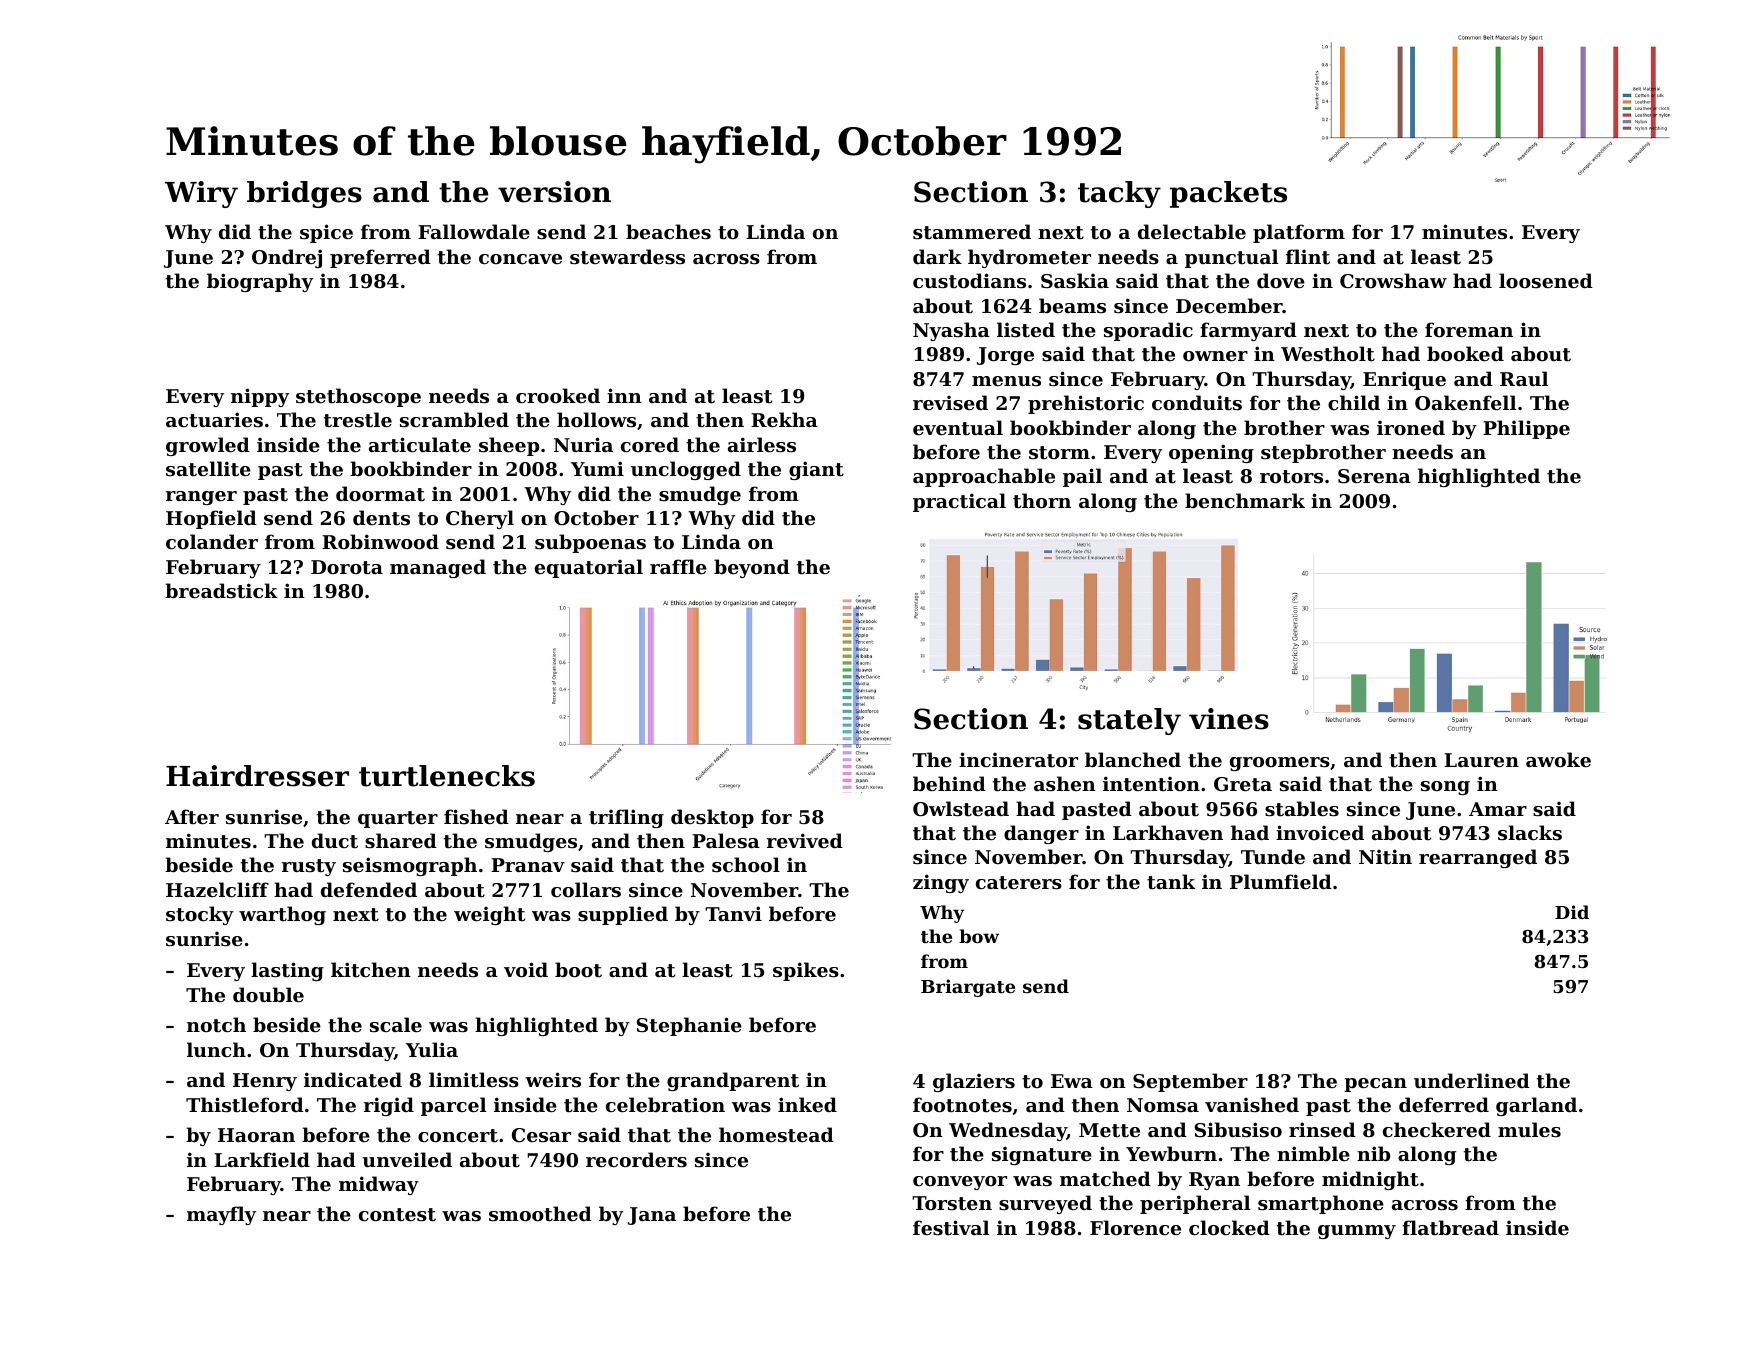 The width and height of the page is (1763, 1362). I want to click on mayfly, so click(221, 1215).
